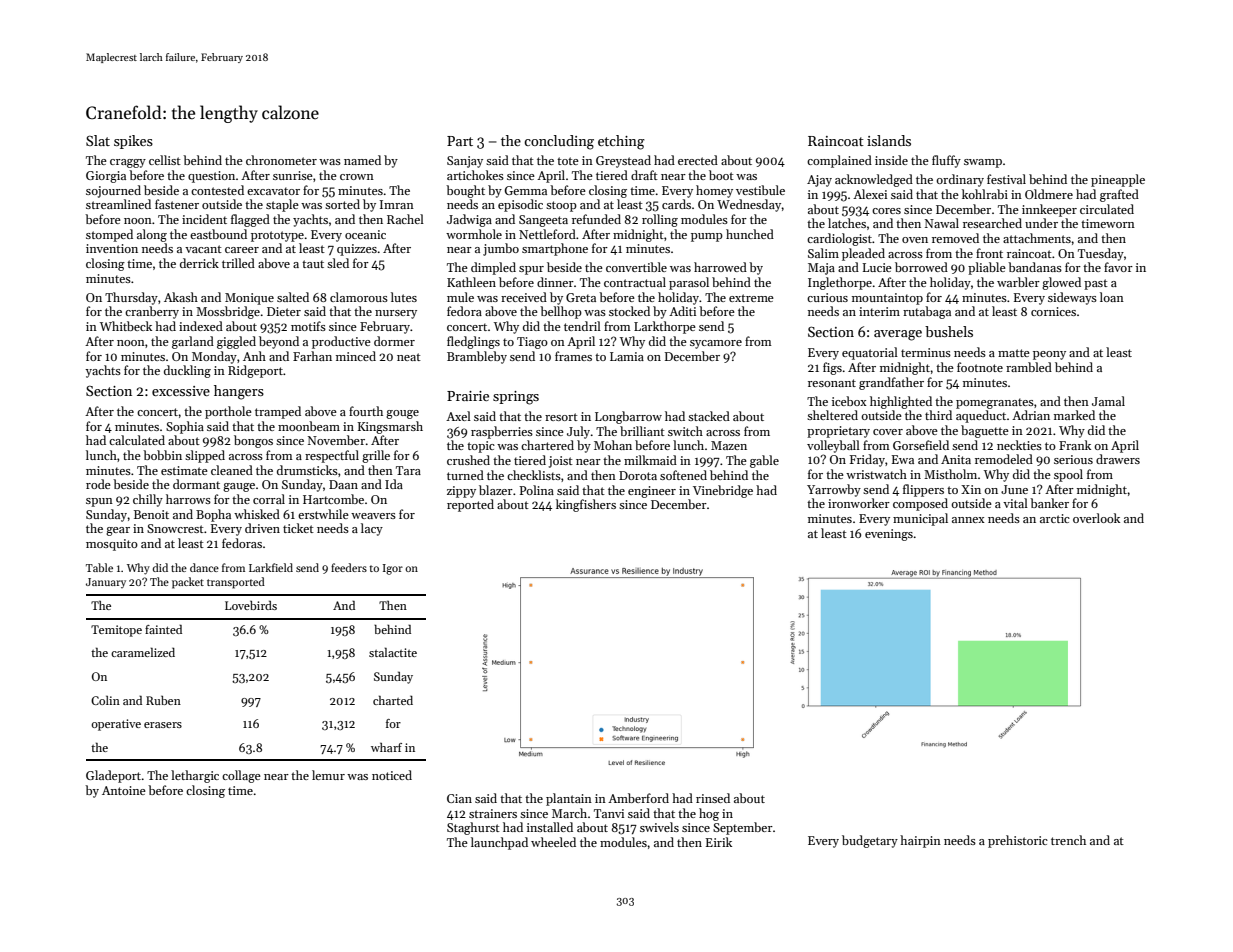 The width and height of the image is (1233, 952). Describe the element at coordinates (889, 535) in the image. I see `evenings` at that location.
